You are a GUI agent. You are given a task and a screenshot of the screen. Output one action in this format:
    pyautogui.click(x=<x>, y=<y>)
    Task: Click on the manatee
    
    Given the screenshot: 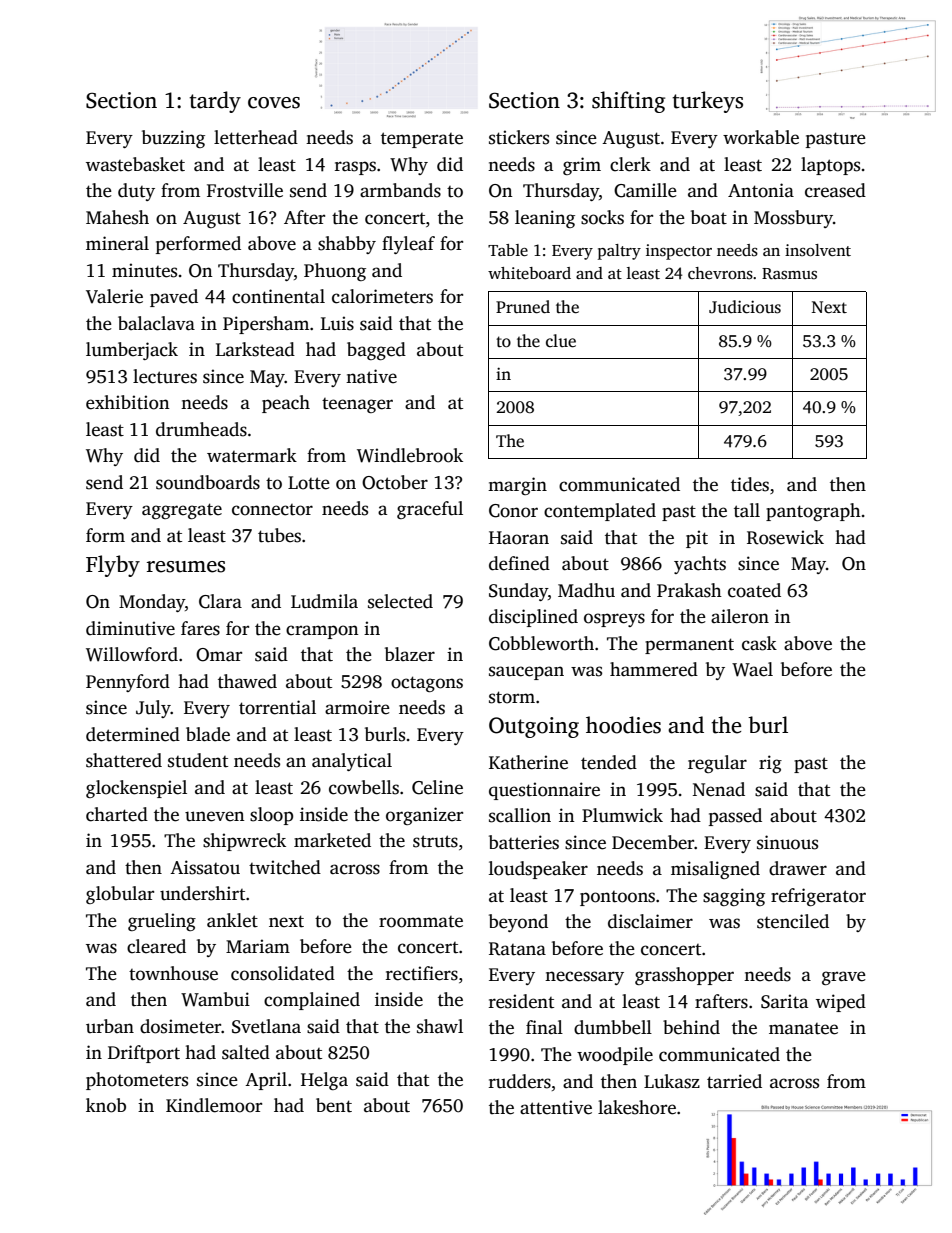 What is the action you would take?
    pyautogui.click(x=803, y=1029)
